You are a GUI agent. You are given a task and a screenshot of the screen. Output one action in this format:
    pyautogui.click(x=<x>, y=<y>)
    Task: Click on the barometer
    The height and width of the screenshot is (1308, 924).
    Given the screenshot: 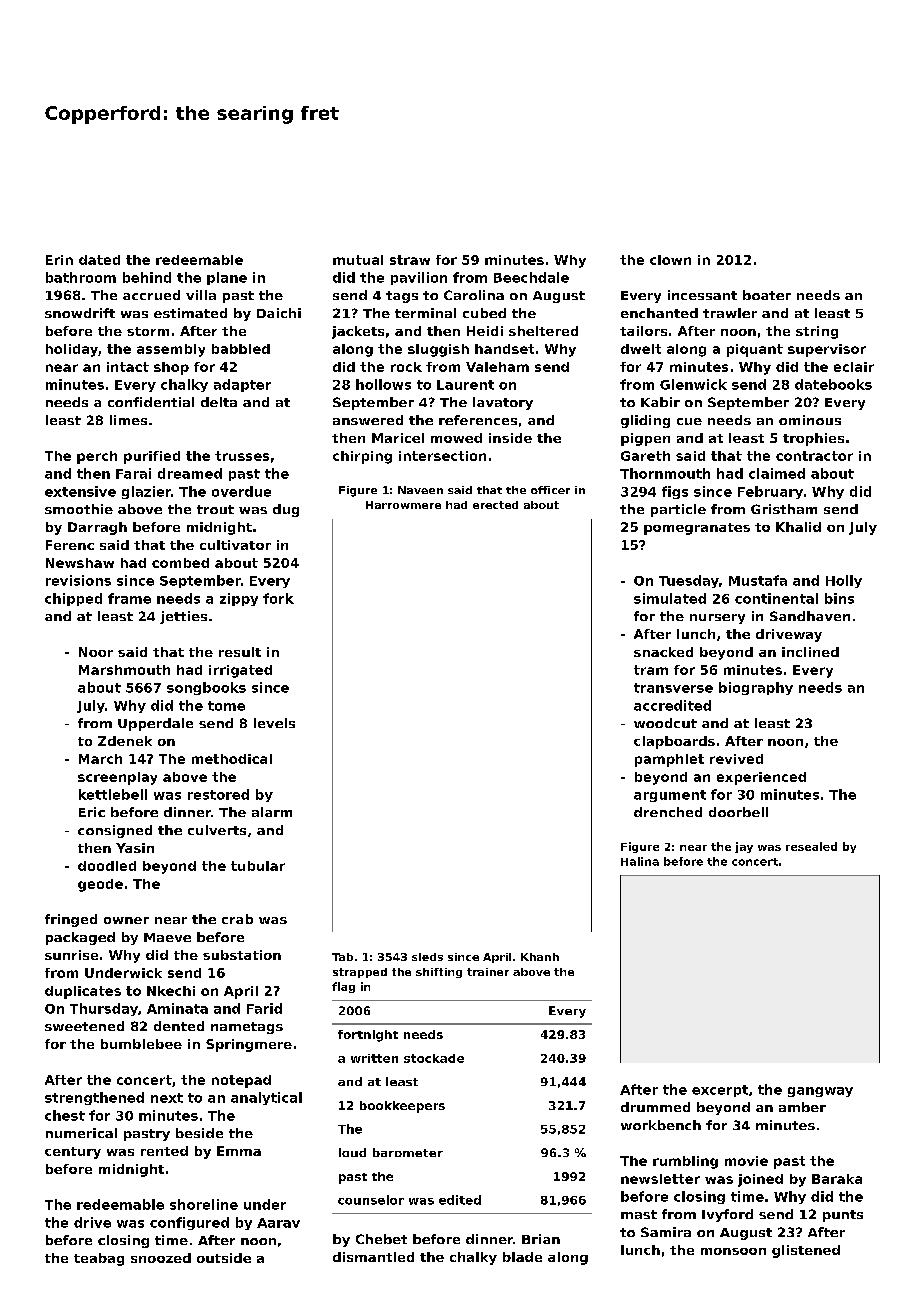 What is the action you would take?
    pyautogui.click(x=408, y=1152)
